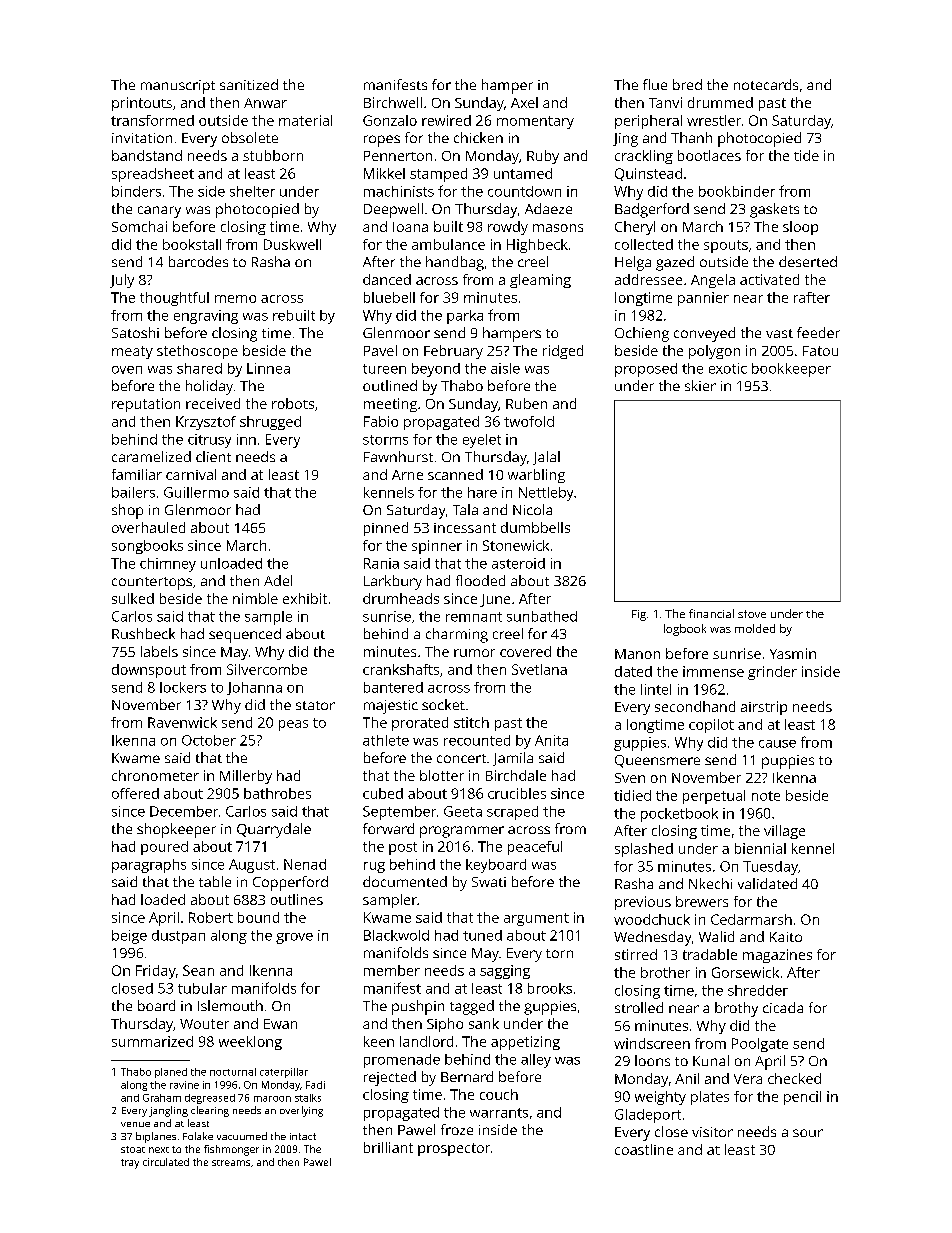 This document has width=952, height=1233. Describe the element at coordinates (524, 102) in the document. I see `Axel` at that location.
